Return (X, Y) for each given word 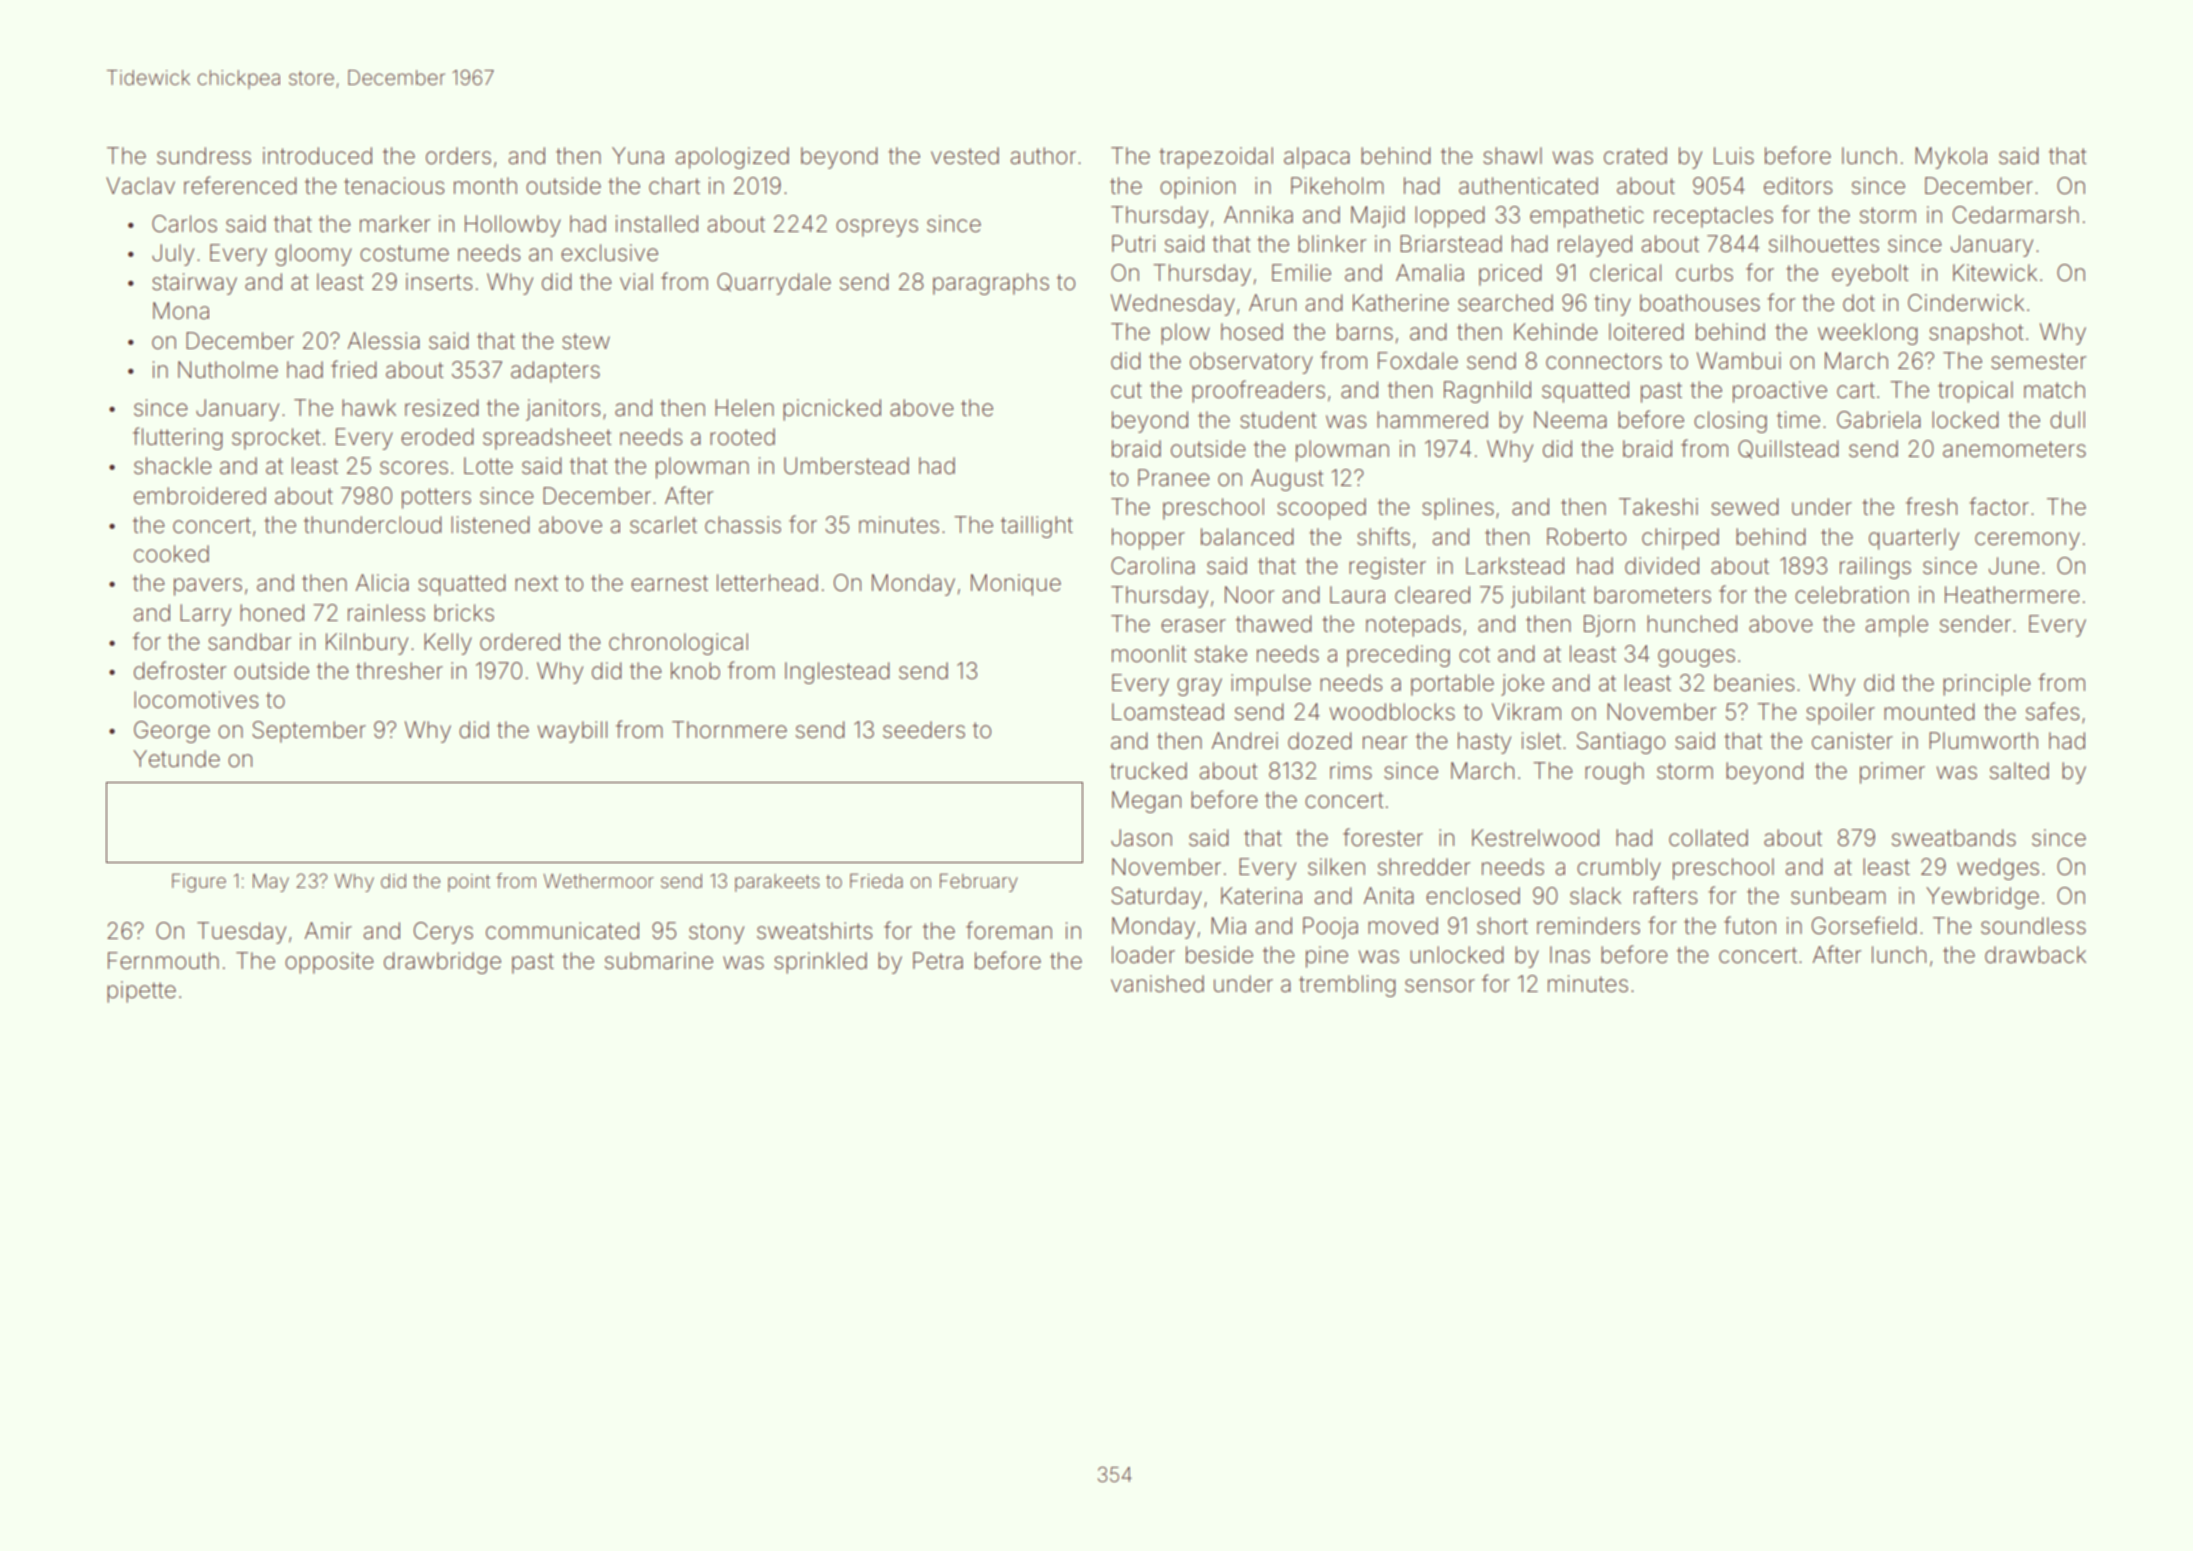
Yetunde (176, 759)
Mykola (1951, 158)
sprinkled (820, 963)
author (1043, 156)
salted (2019, 771)
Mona (181, 311)
